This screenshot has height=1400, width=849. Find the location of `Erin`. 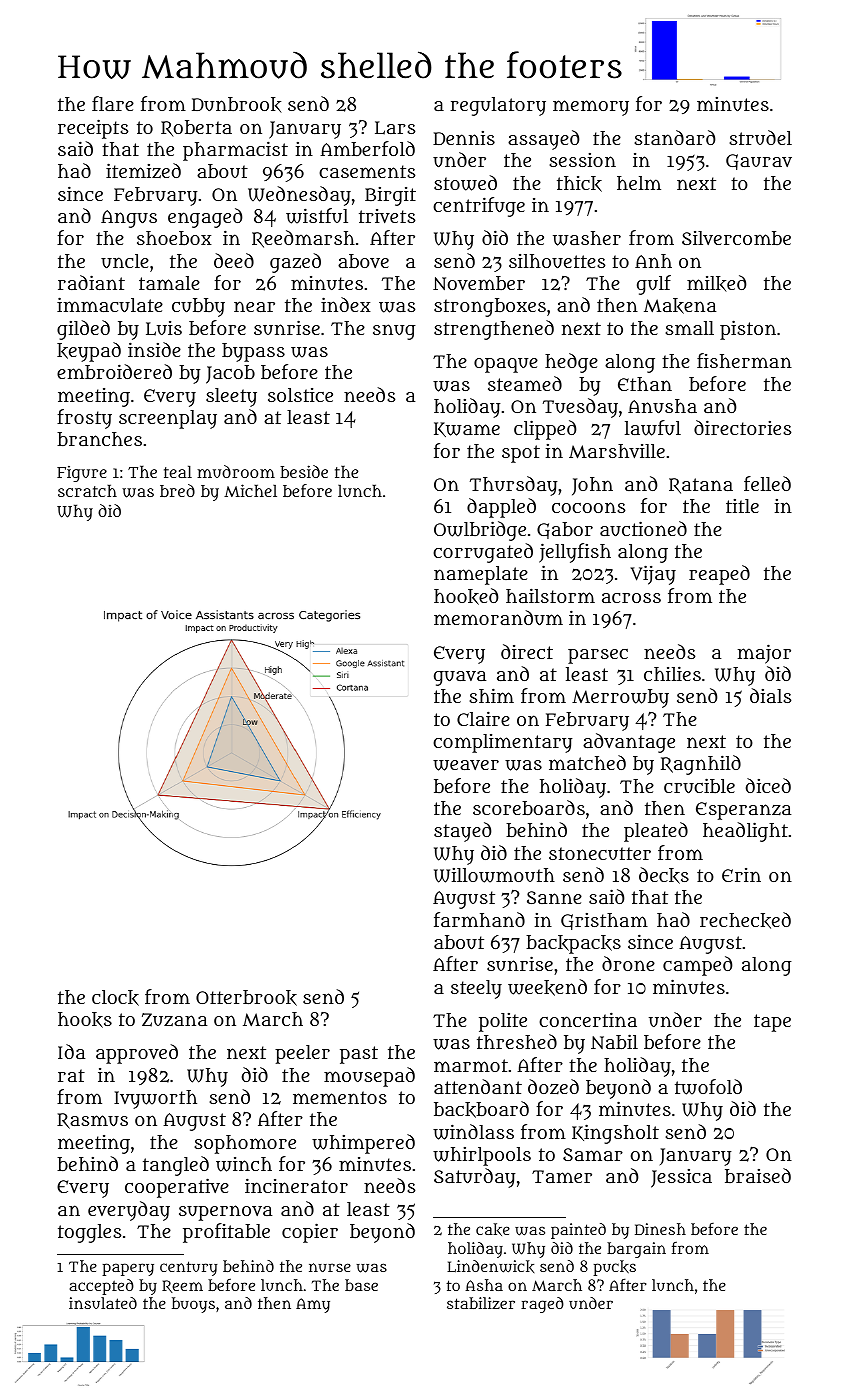

Erin is located at coordinates (741, 875).
